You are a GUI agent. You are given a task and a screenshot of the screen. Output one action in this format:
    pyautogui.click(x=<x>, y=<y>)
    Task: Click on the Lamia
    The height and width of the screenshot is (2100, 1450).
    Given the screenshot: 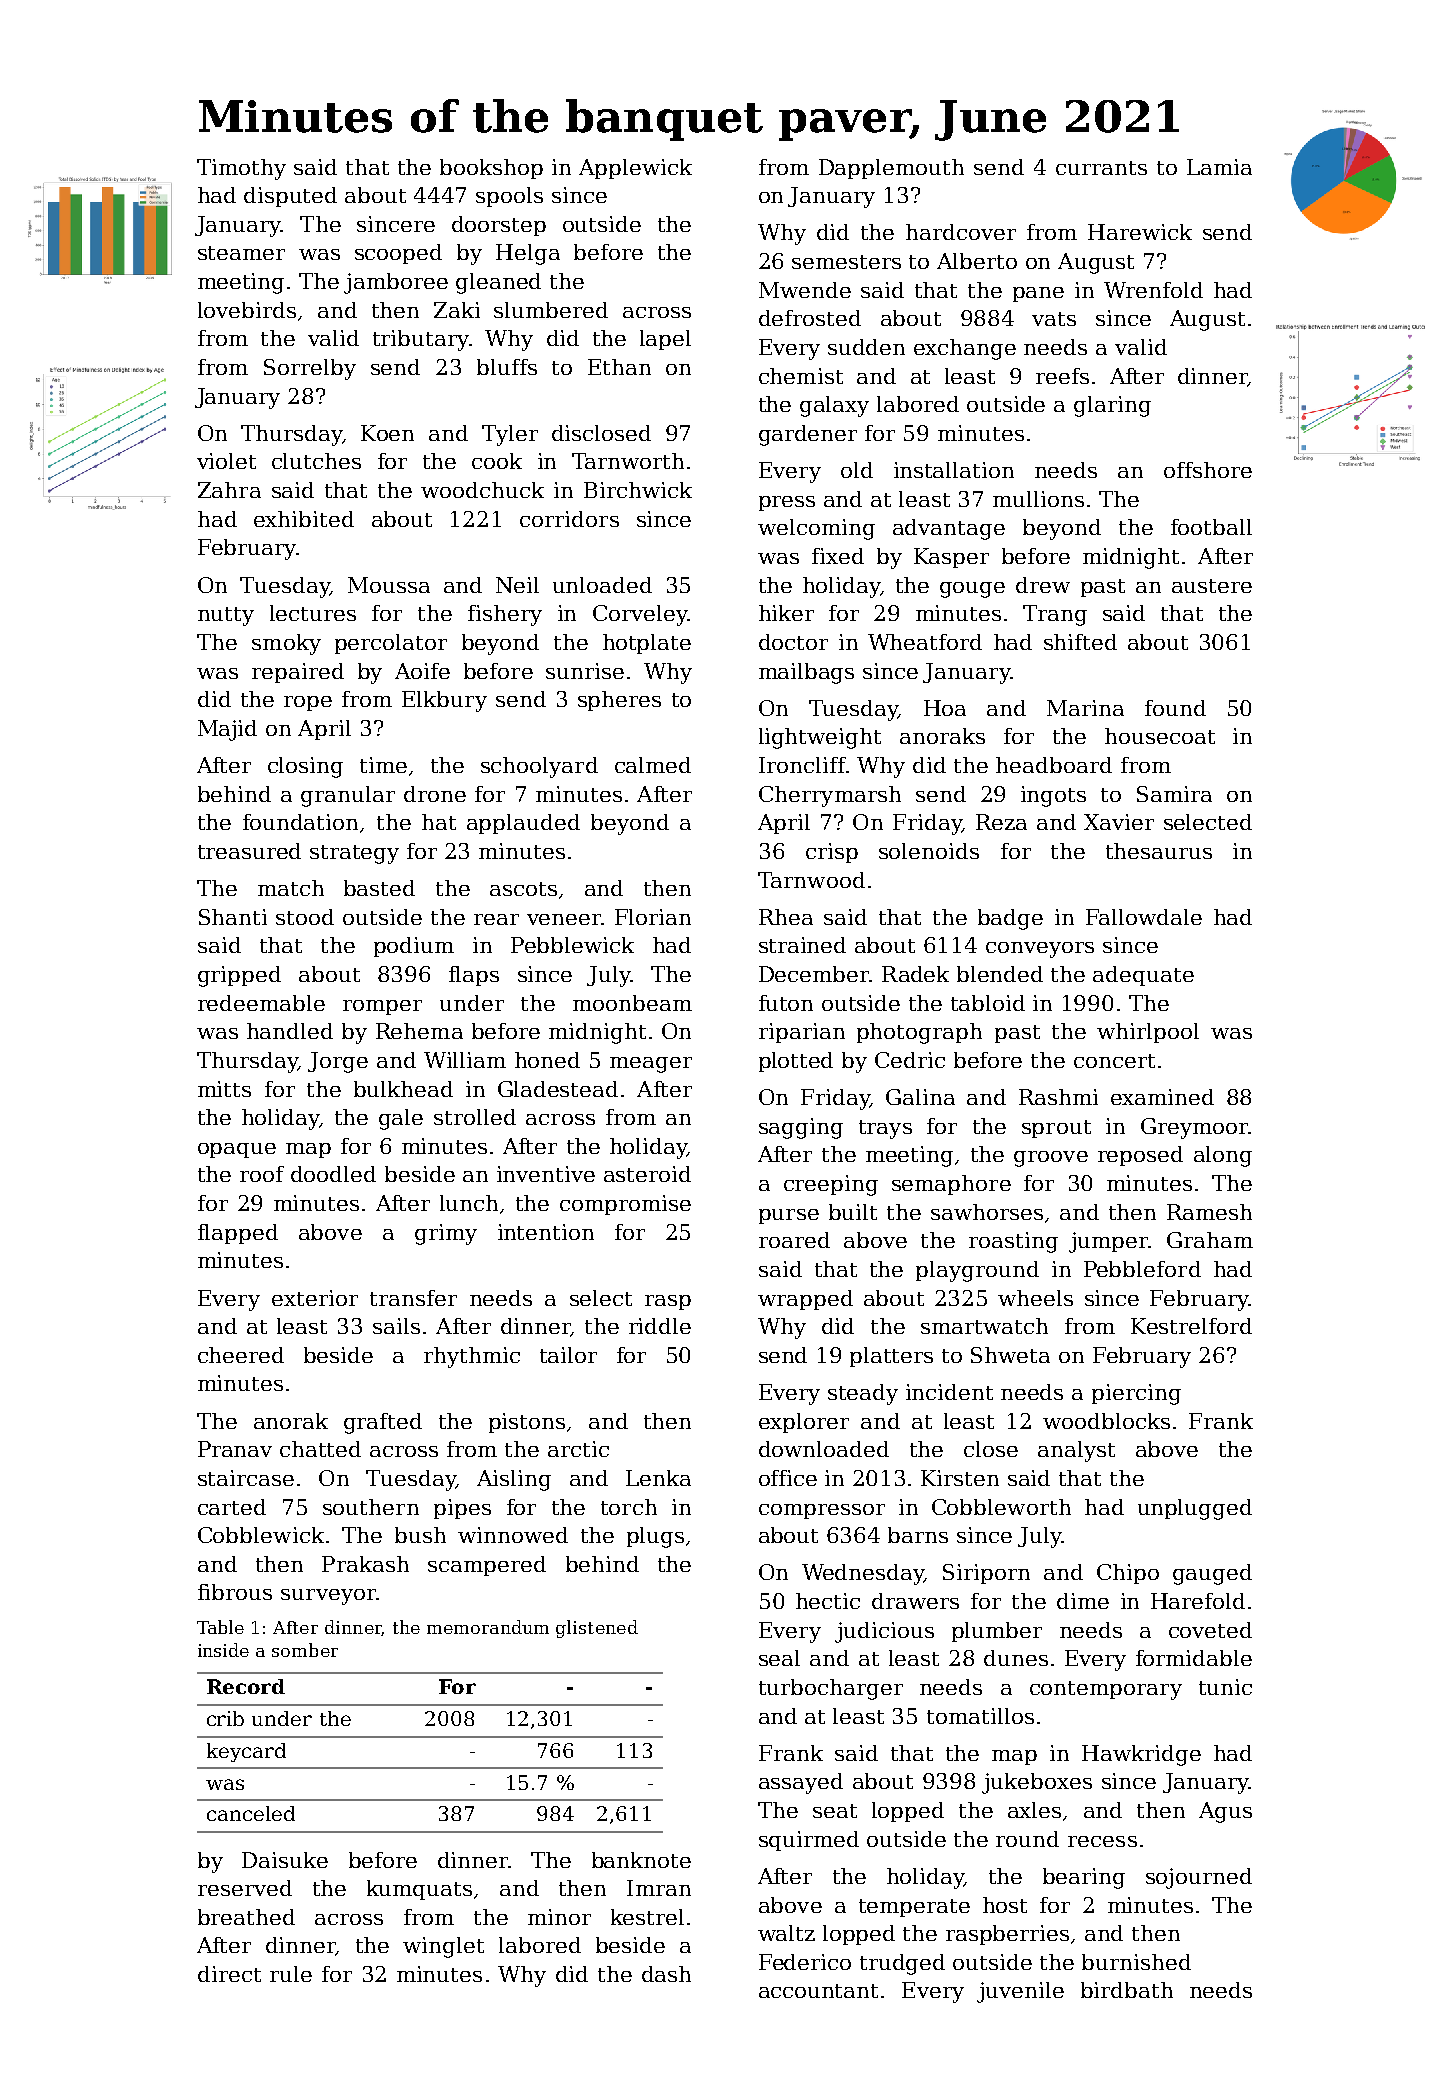 What is the action you would take?
    pyautogui.click(x=1219, y=167)
